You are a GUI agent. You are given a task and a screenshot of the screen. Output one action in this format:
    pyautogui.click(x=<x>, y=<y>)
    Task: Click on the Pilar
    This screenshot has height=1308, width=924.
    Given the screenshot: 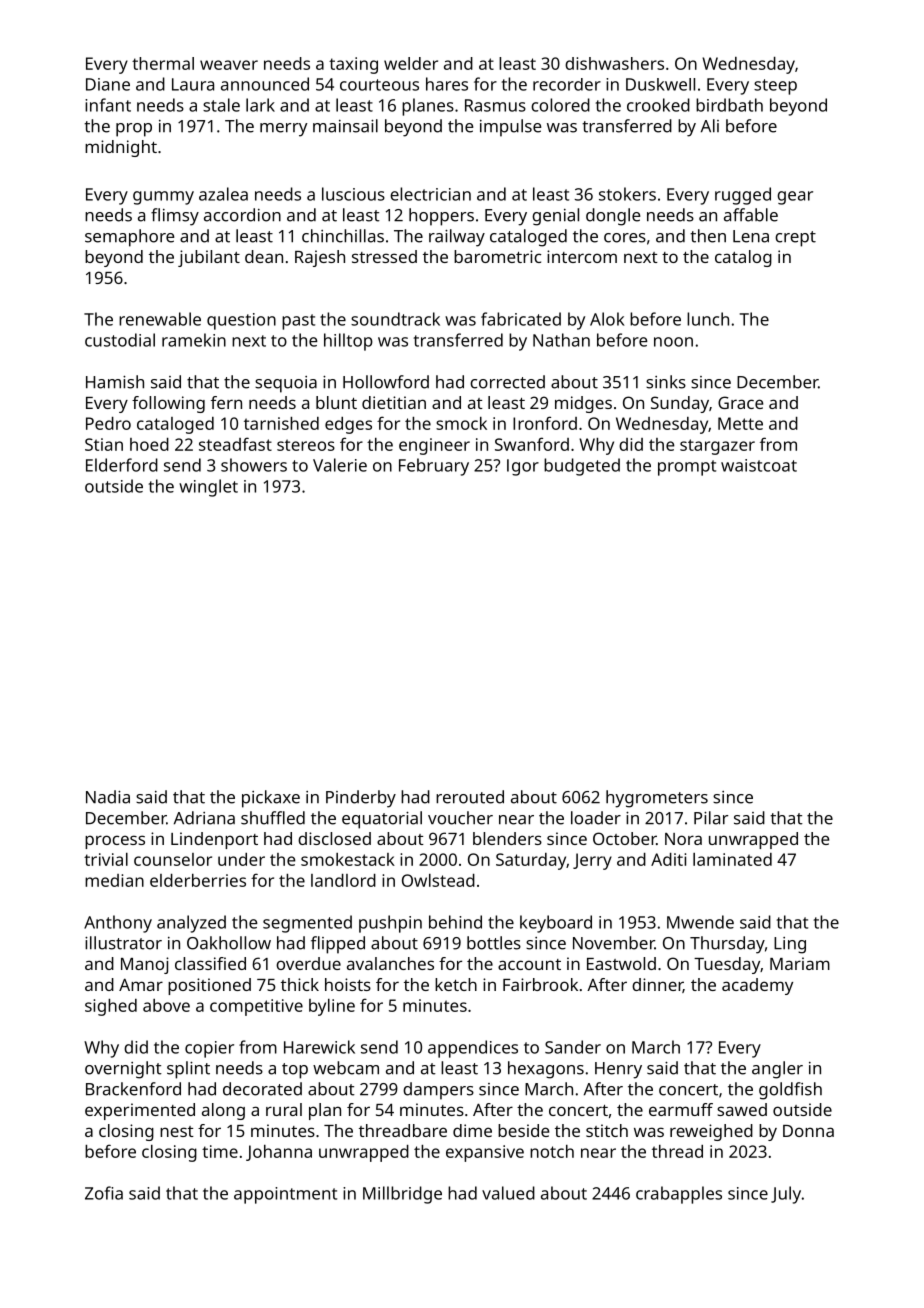 What is the action you would take?
    pyautogui.click(x=711, y=818)
